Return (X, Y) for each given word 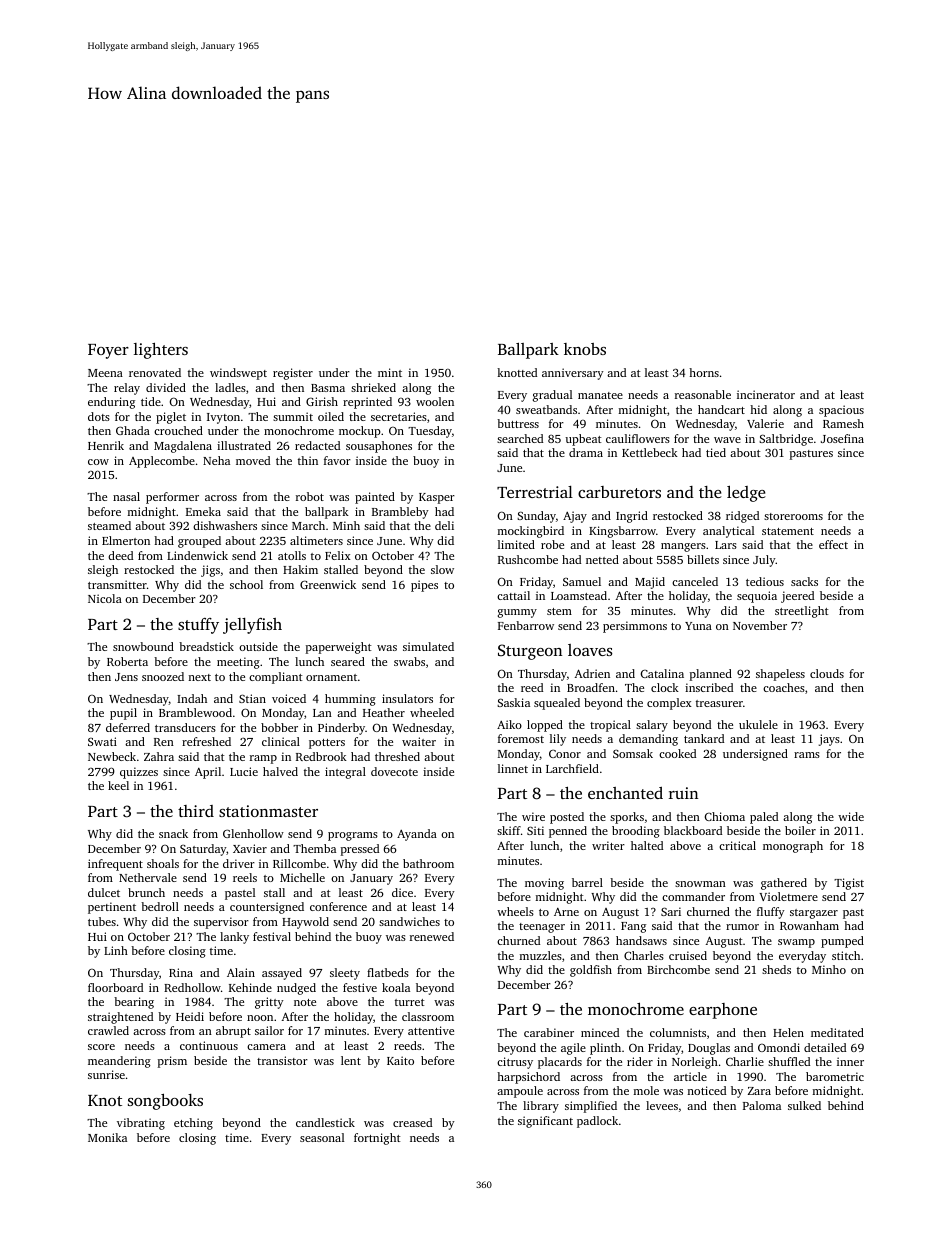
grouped (199, 542)
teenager (542, 928)
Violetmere (788, 896)
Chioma (725, 816)
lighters (161, 351)
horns (704, 372)
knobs (585, 349)
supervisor (221, 923)
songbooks (165, 1102)
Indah (192, 698)
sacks (804, 581)
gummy (517, 613)
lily (558, 740)
